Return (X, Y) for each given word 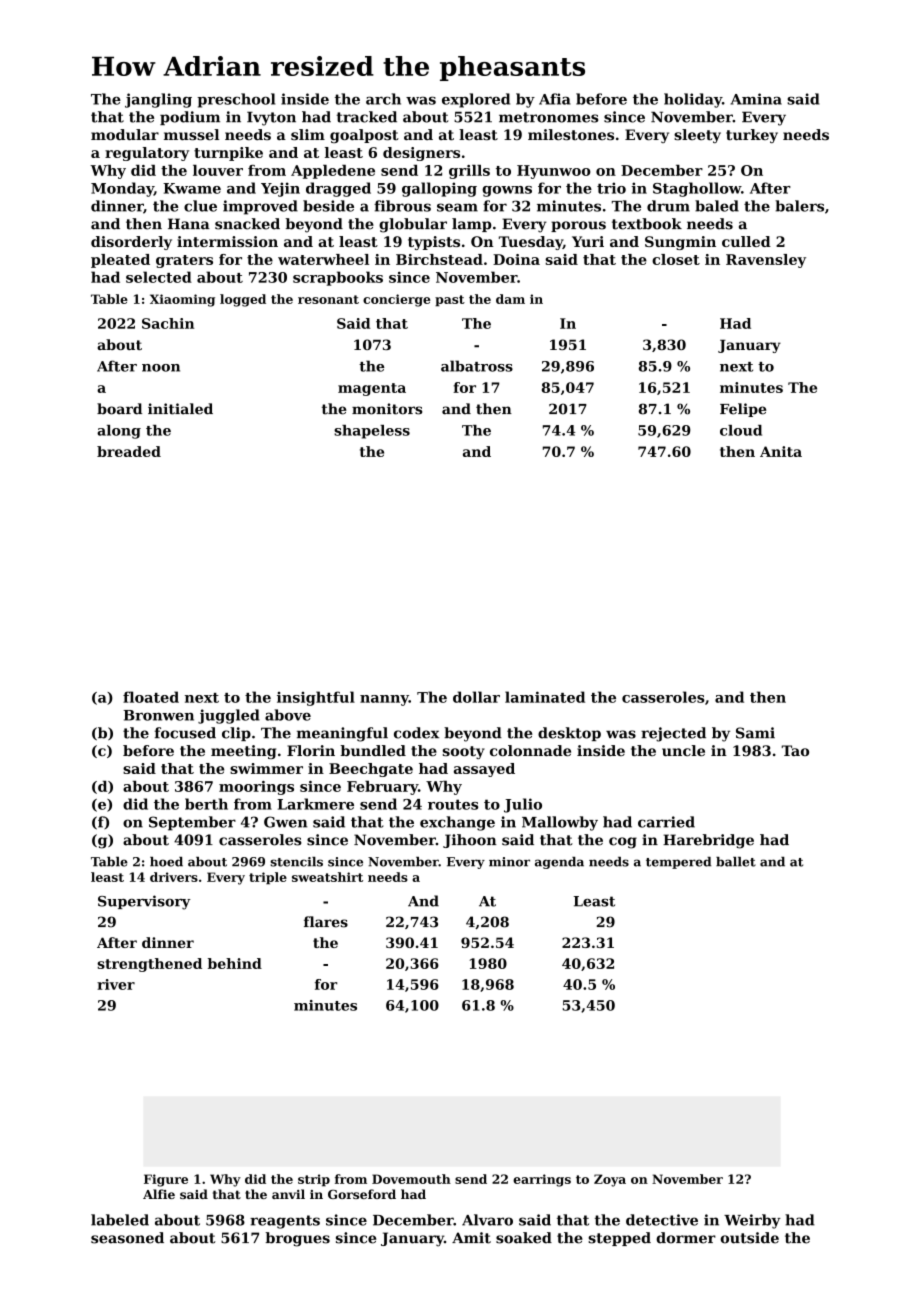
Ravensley (766, 261)
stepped (619, 1239)
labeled (120, 1220)
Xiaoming (182, 300)
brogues (297, 1239)
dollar (476, 697)
